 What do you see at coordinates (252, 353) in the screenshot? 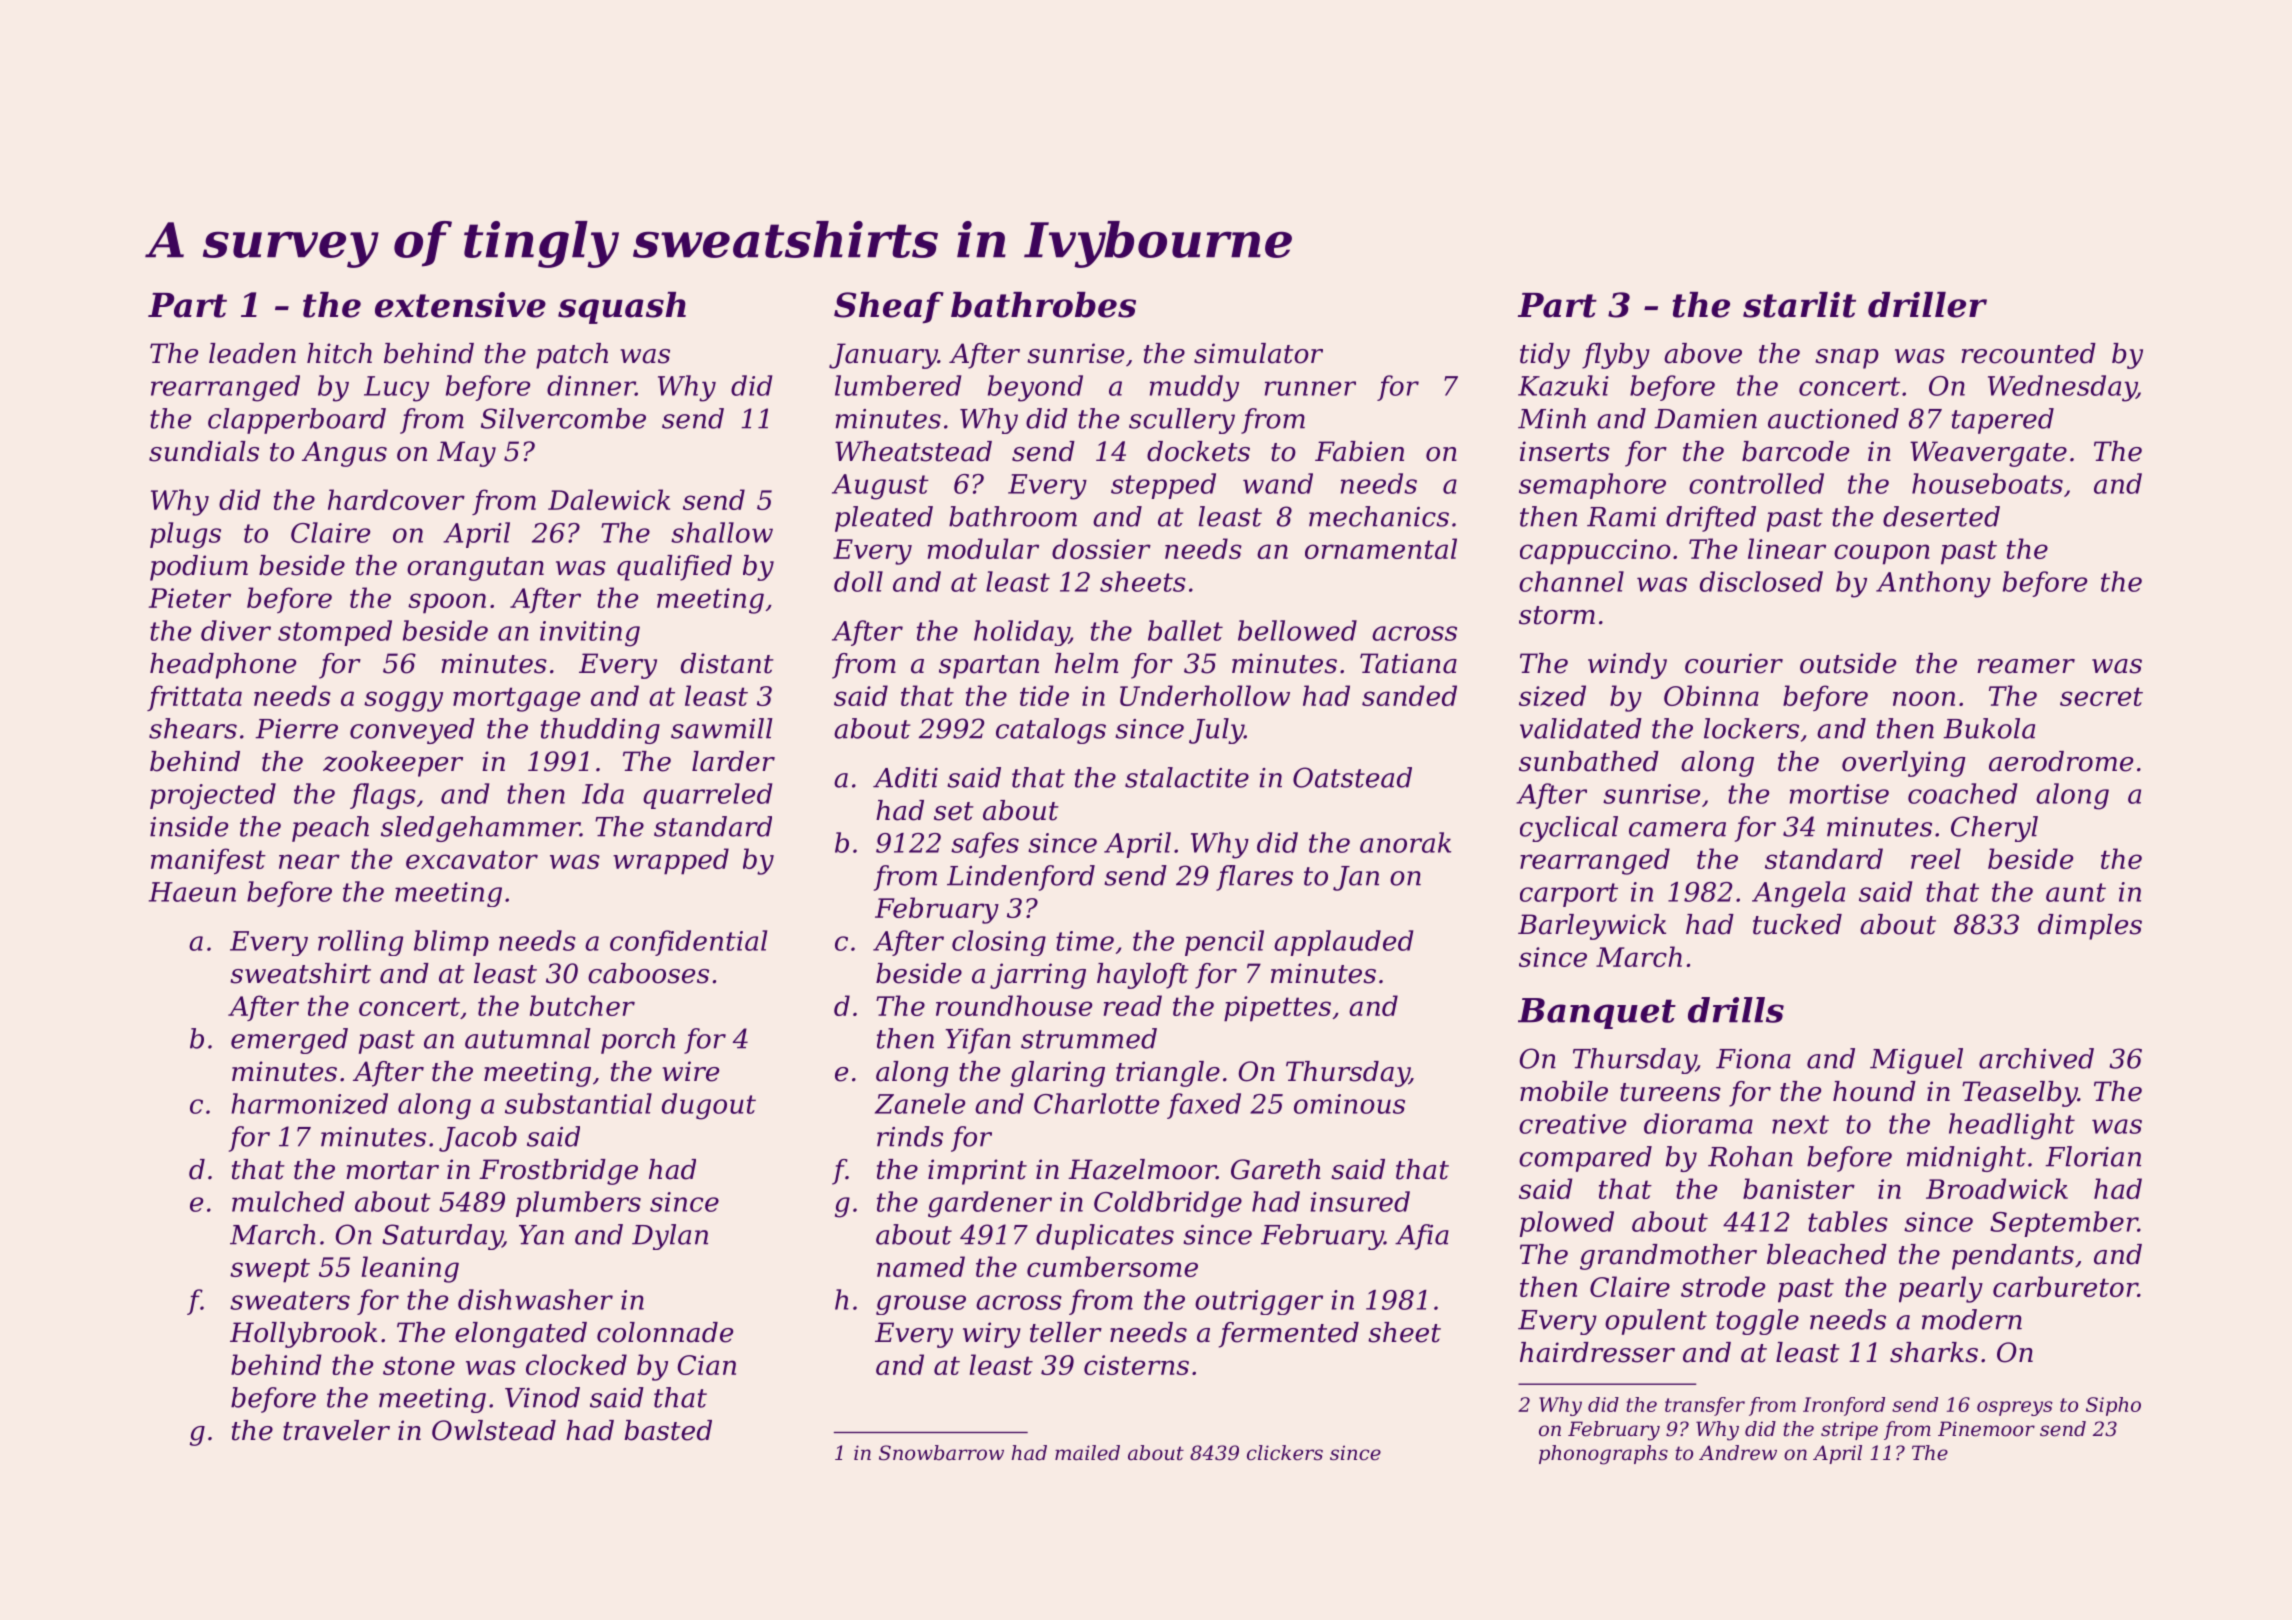
I see `leaden` at bounding box center [252, 353].
